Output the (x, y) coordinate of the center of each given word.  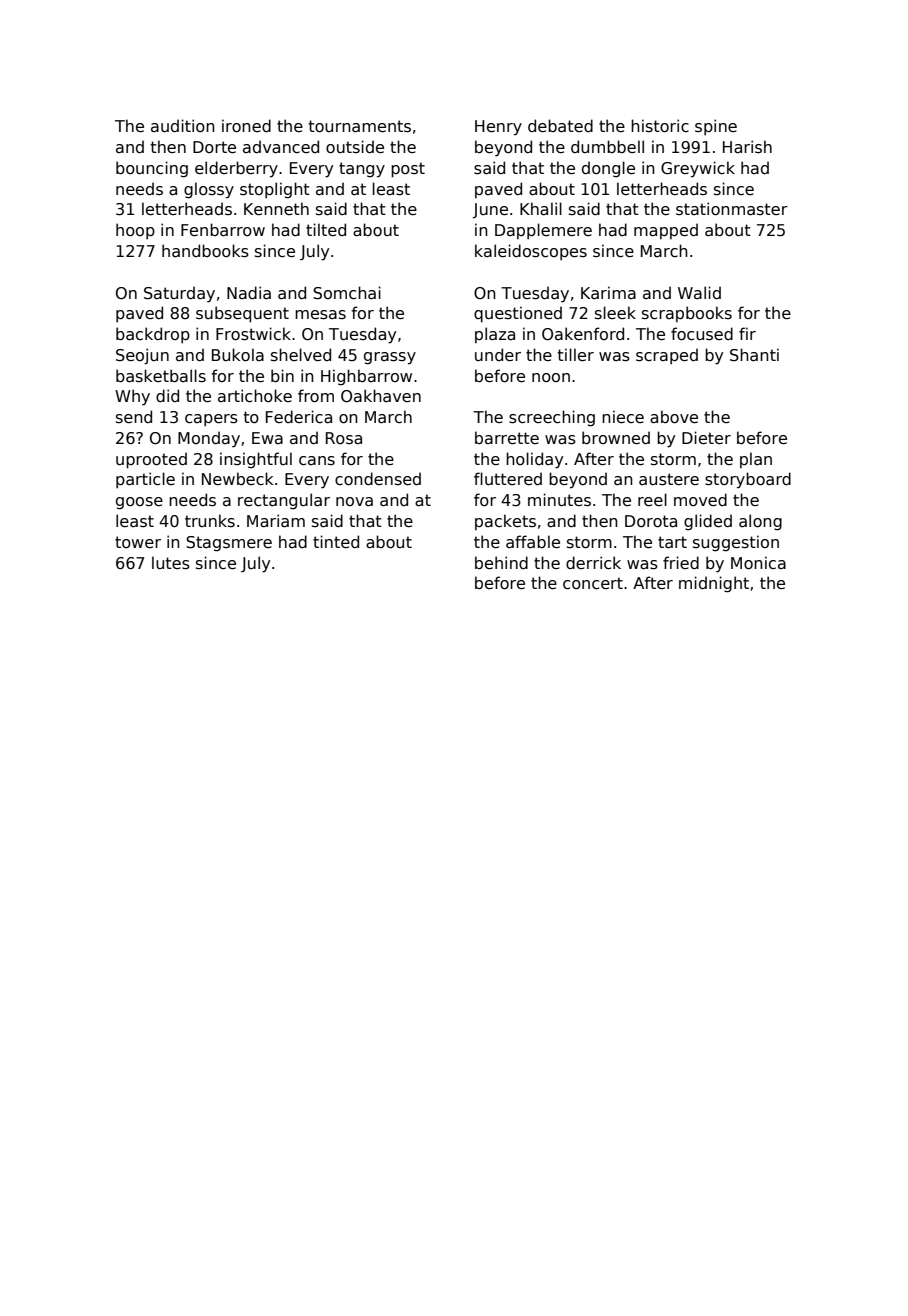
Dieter (706, 437)
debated (560, 126)
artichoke (255, 396)
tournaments (360, 126)
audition (183, 125)
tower (138, 542)
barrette (507, 437)
